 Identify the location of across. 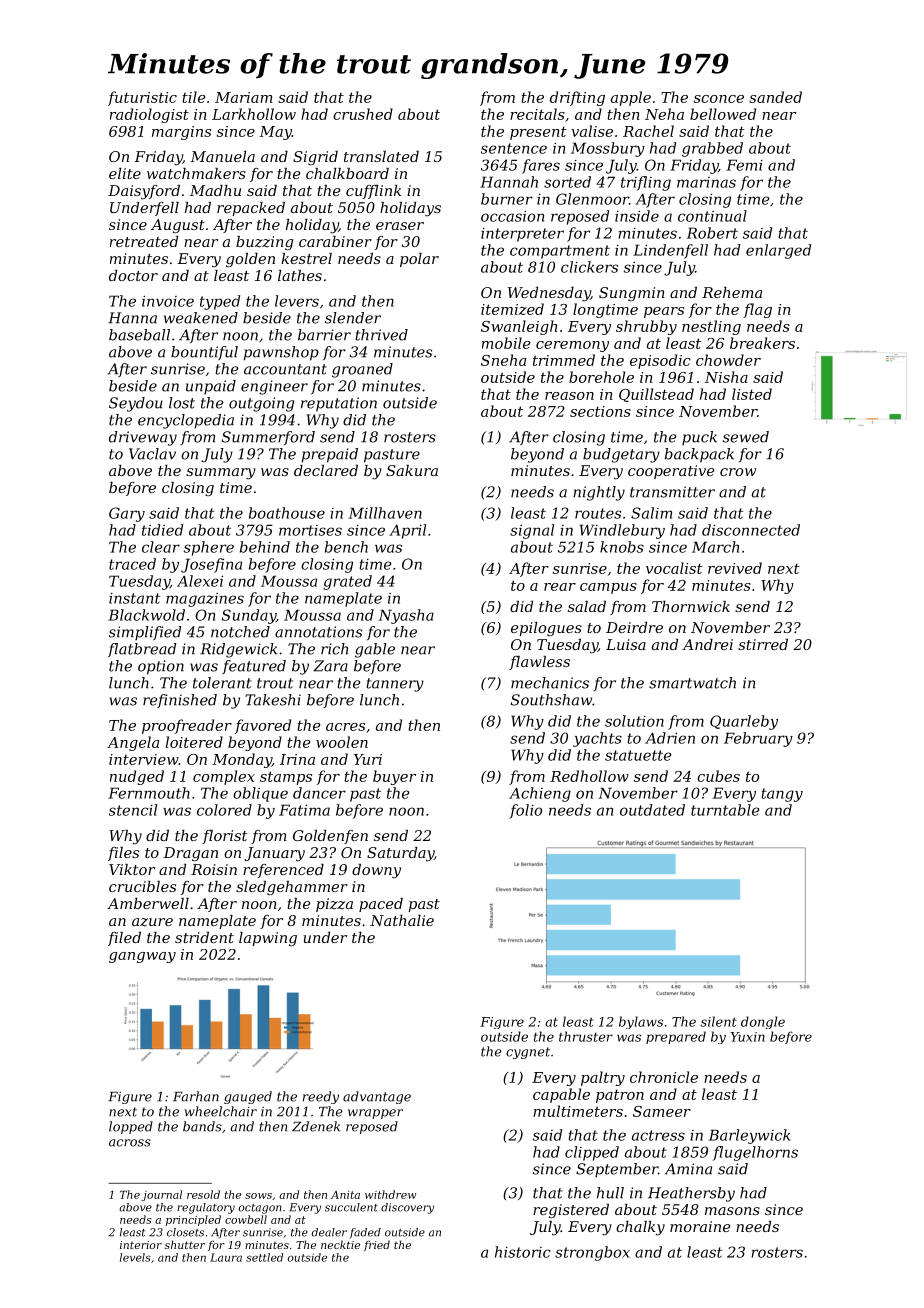
(130, 1143).
